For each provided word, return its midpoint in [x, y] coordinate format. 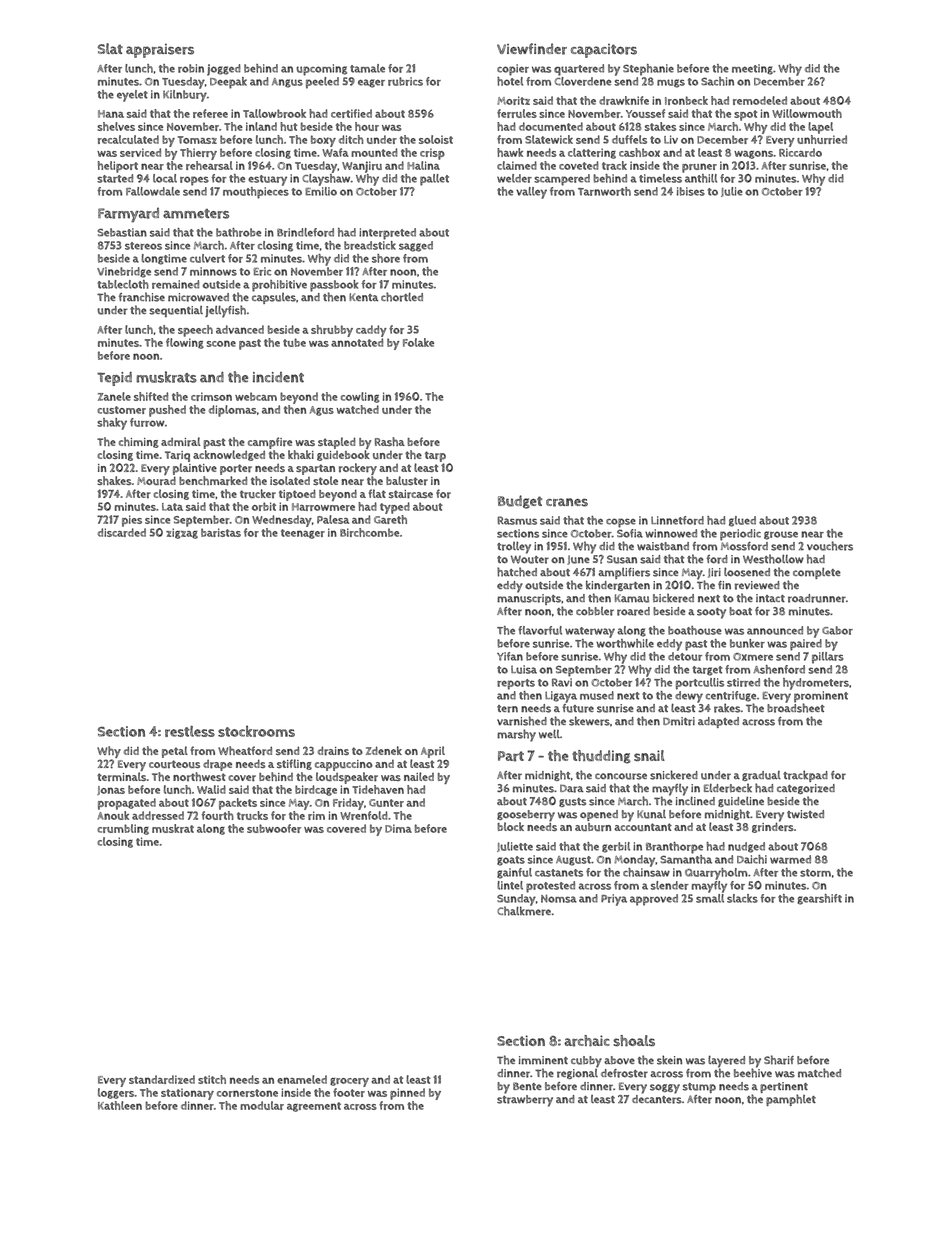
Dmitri [679, 721]
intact [770, 598]
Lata [172, 507]
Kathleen [120, 1105]
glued [742, 521]
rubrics [405, 81]
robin [191, 68]
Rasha [390, 441]
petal [175, 752]
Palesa [333, 519]
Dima [398, 828]
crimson [211, 396]
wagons [753, 154]
